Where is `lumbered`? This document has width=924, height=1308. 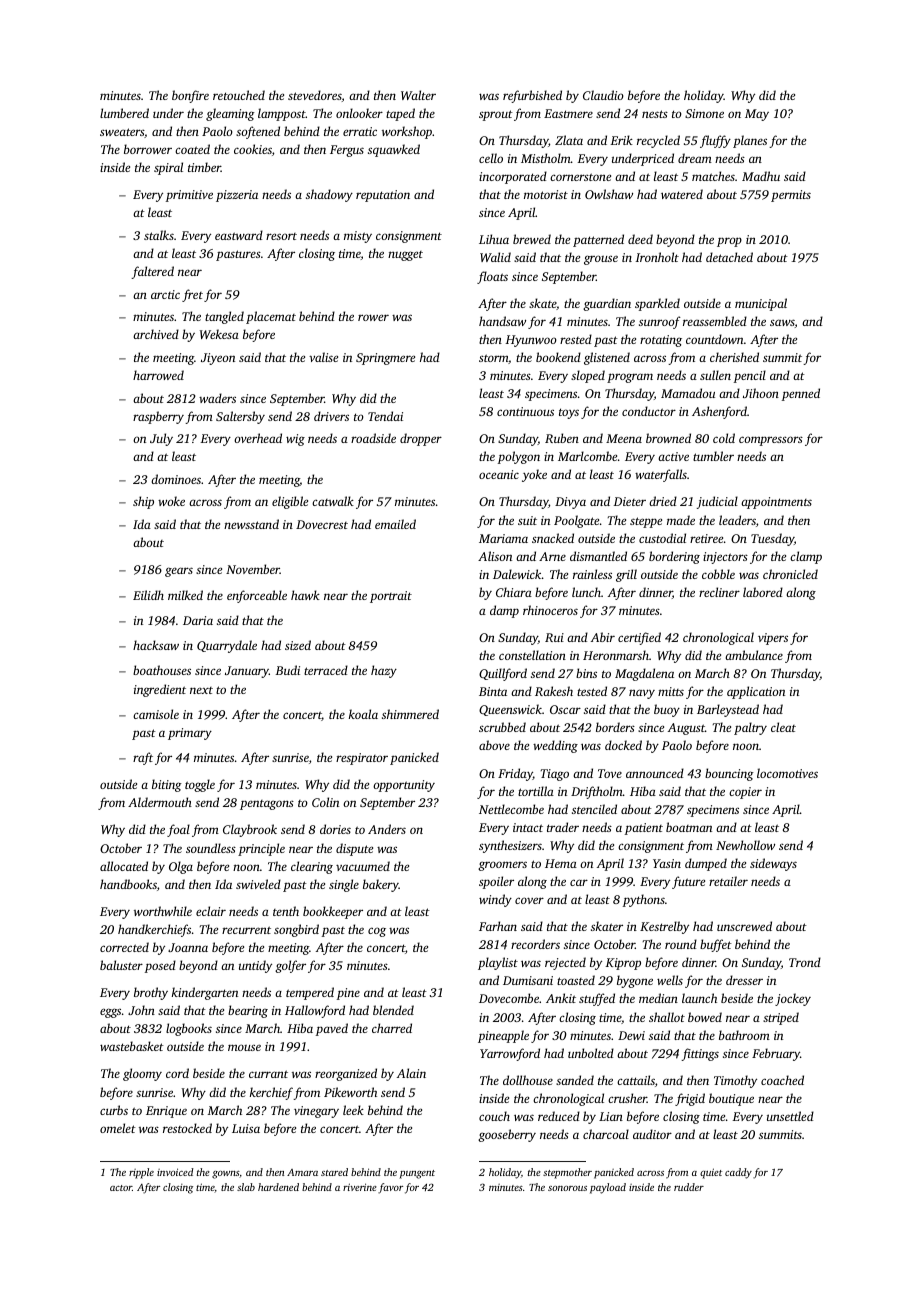
lumbered is located at coordinates (124, 113).
